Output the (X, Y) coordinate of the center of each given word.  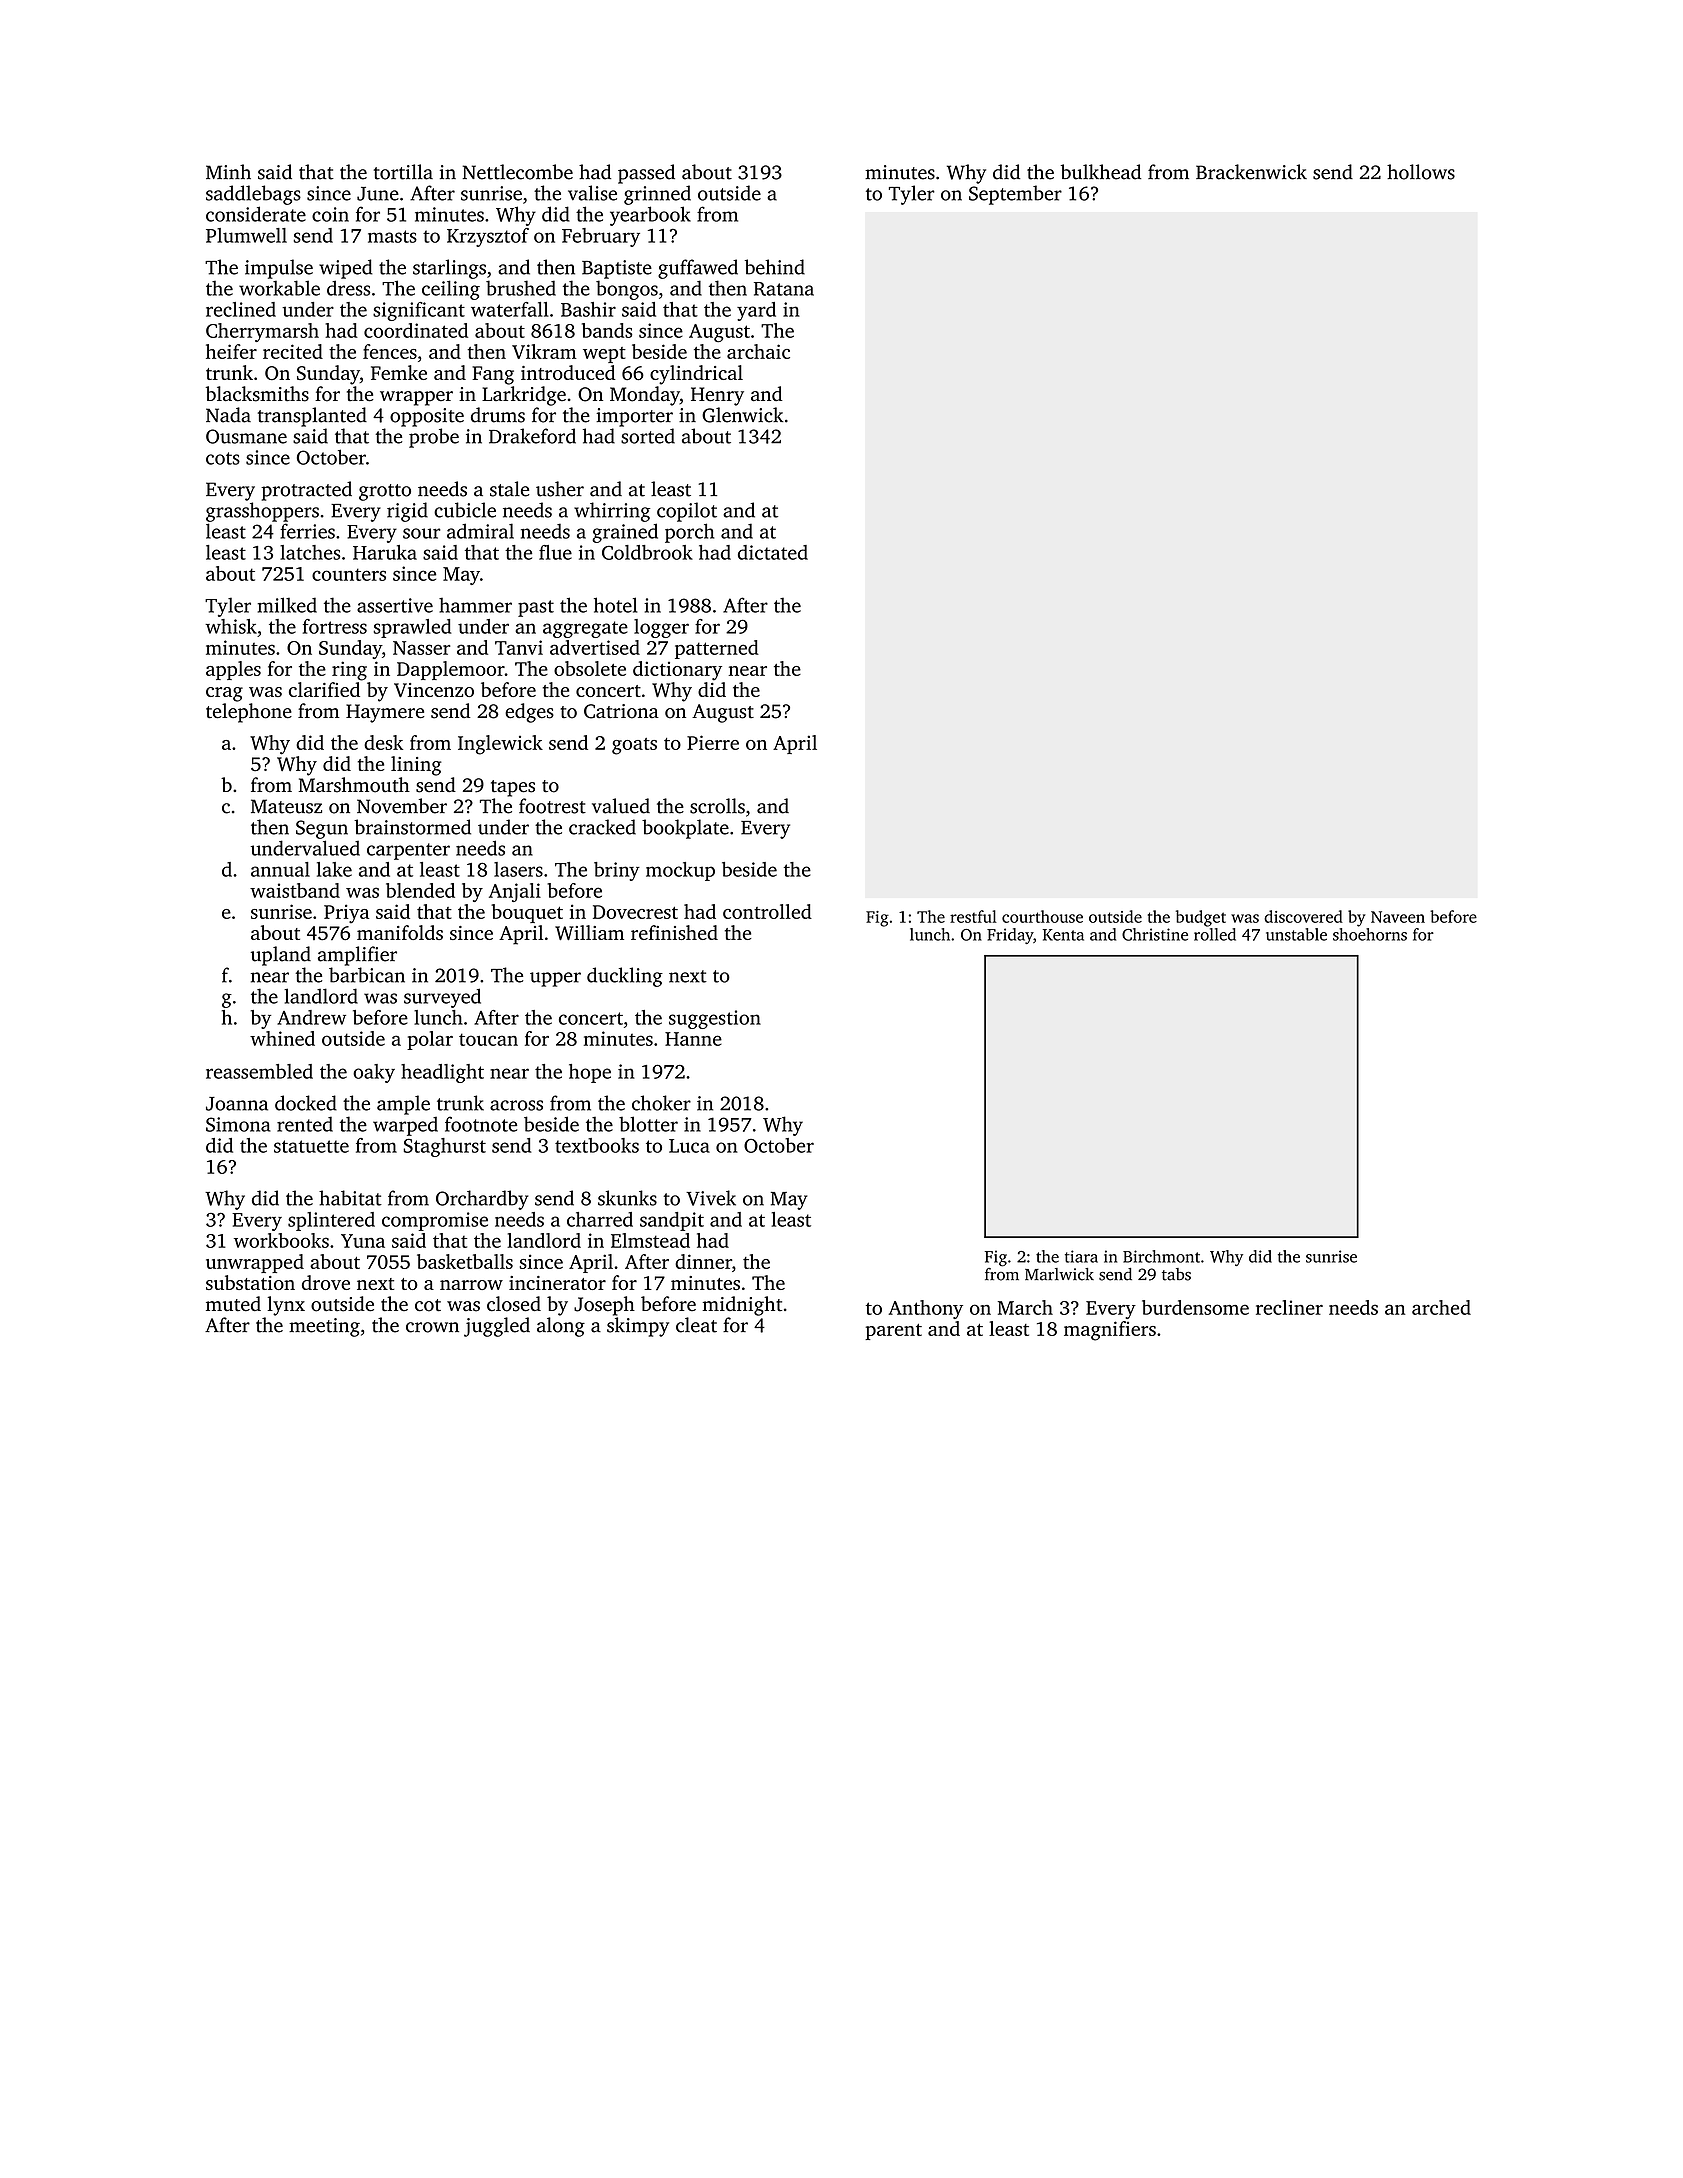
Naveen (1398, 917)
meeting (324, 1327)
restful (973, 916)
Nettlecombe (518, 172)
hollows (1421, 172)
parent (893, 1332)
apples (233, 670)
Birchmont (1161, 1256)
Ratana (784, 289)
